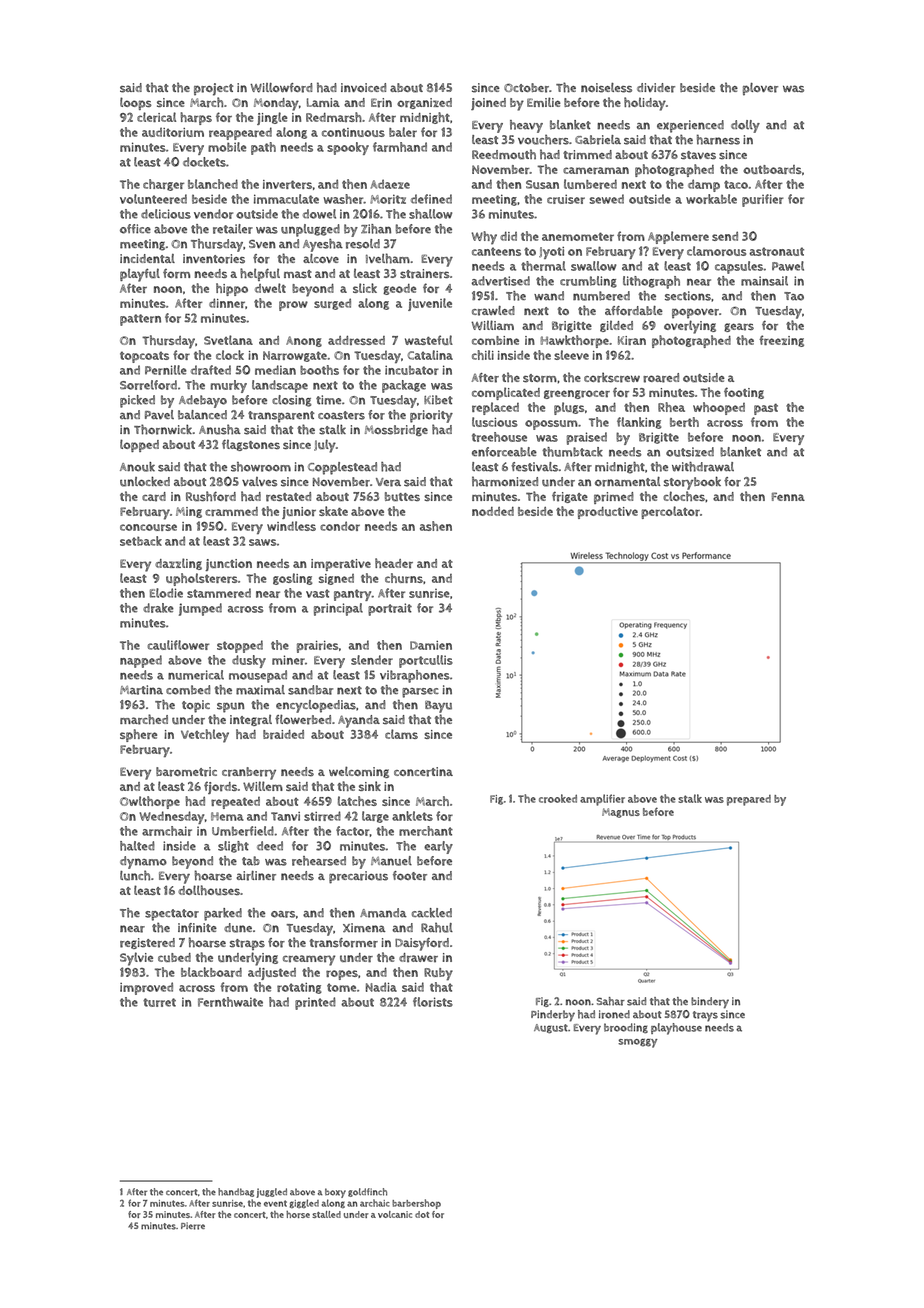 This screenshot has width=924, height=1308. I want to click on noiseless, so click(606, 88).
